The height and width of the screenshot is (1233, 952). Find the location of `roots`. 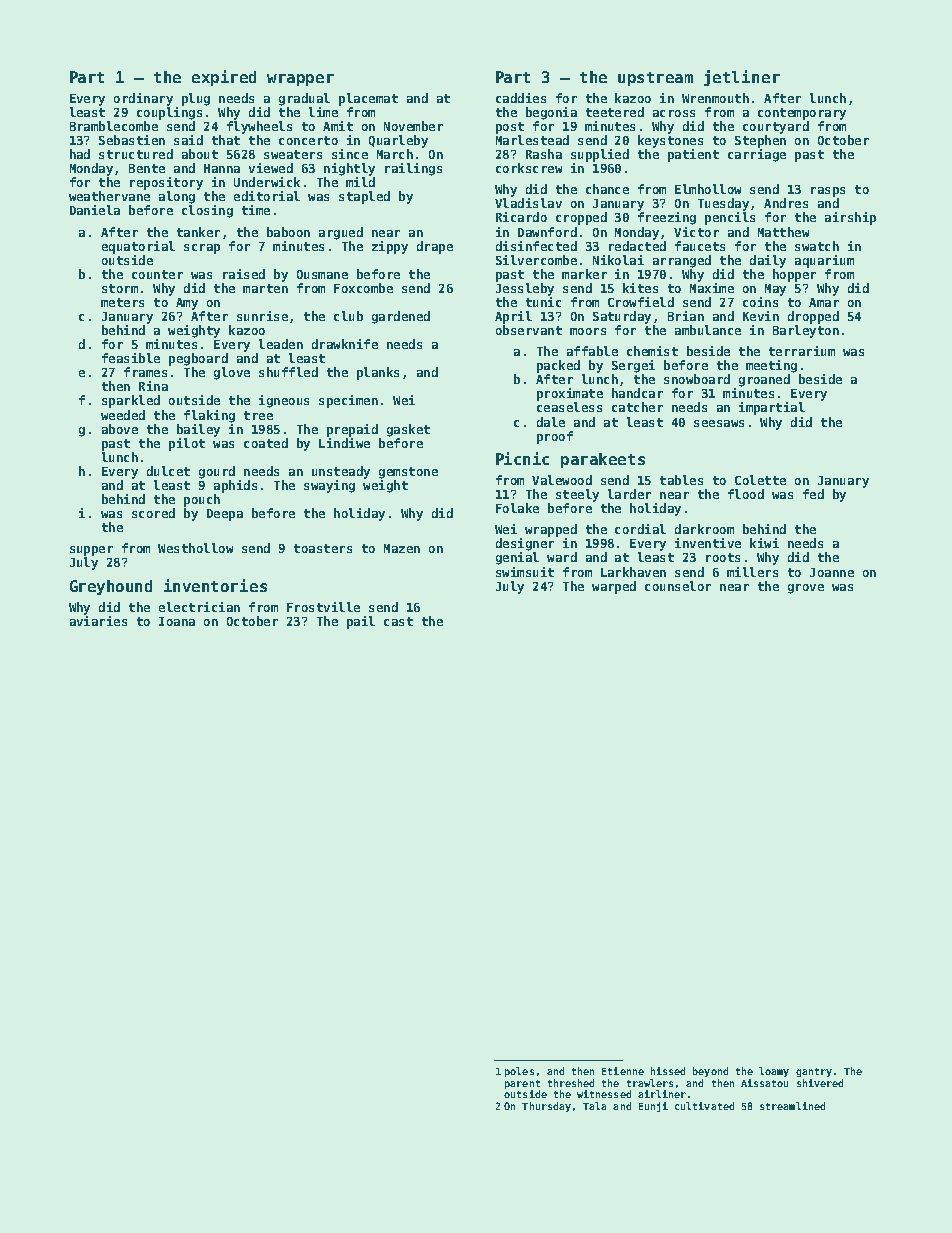

roots is located at coordinates (723, 557).
